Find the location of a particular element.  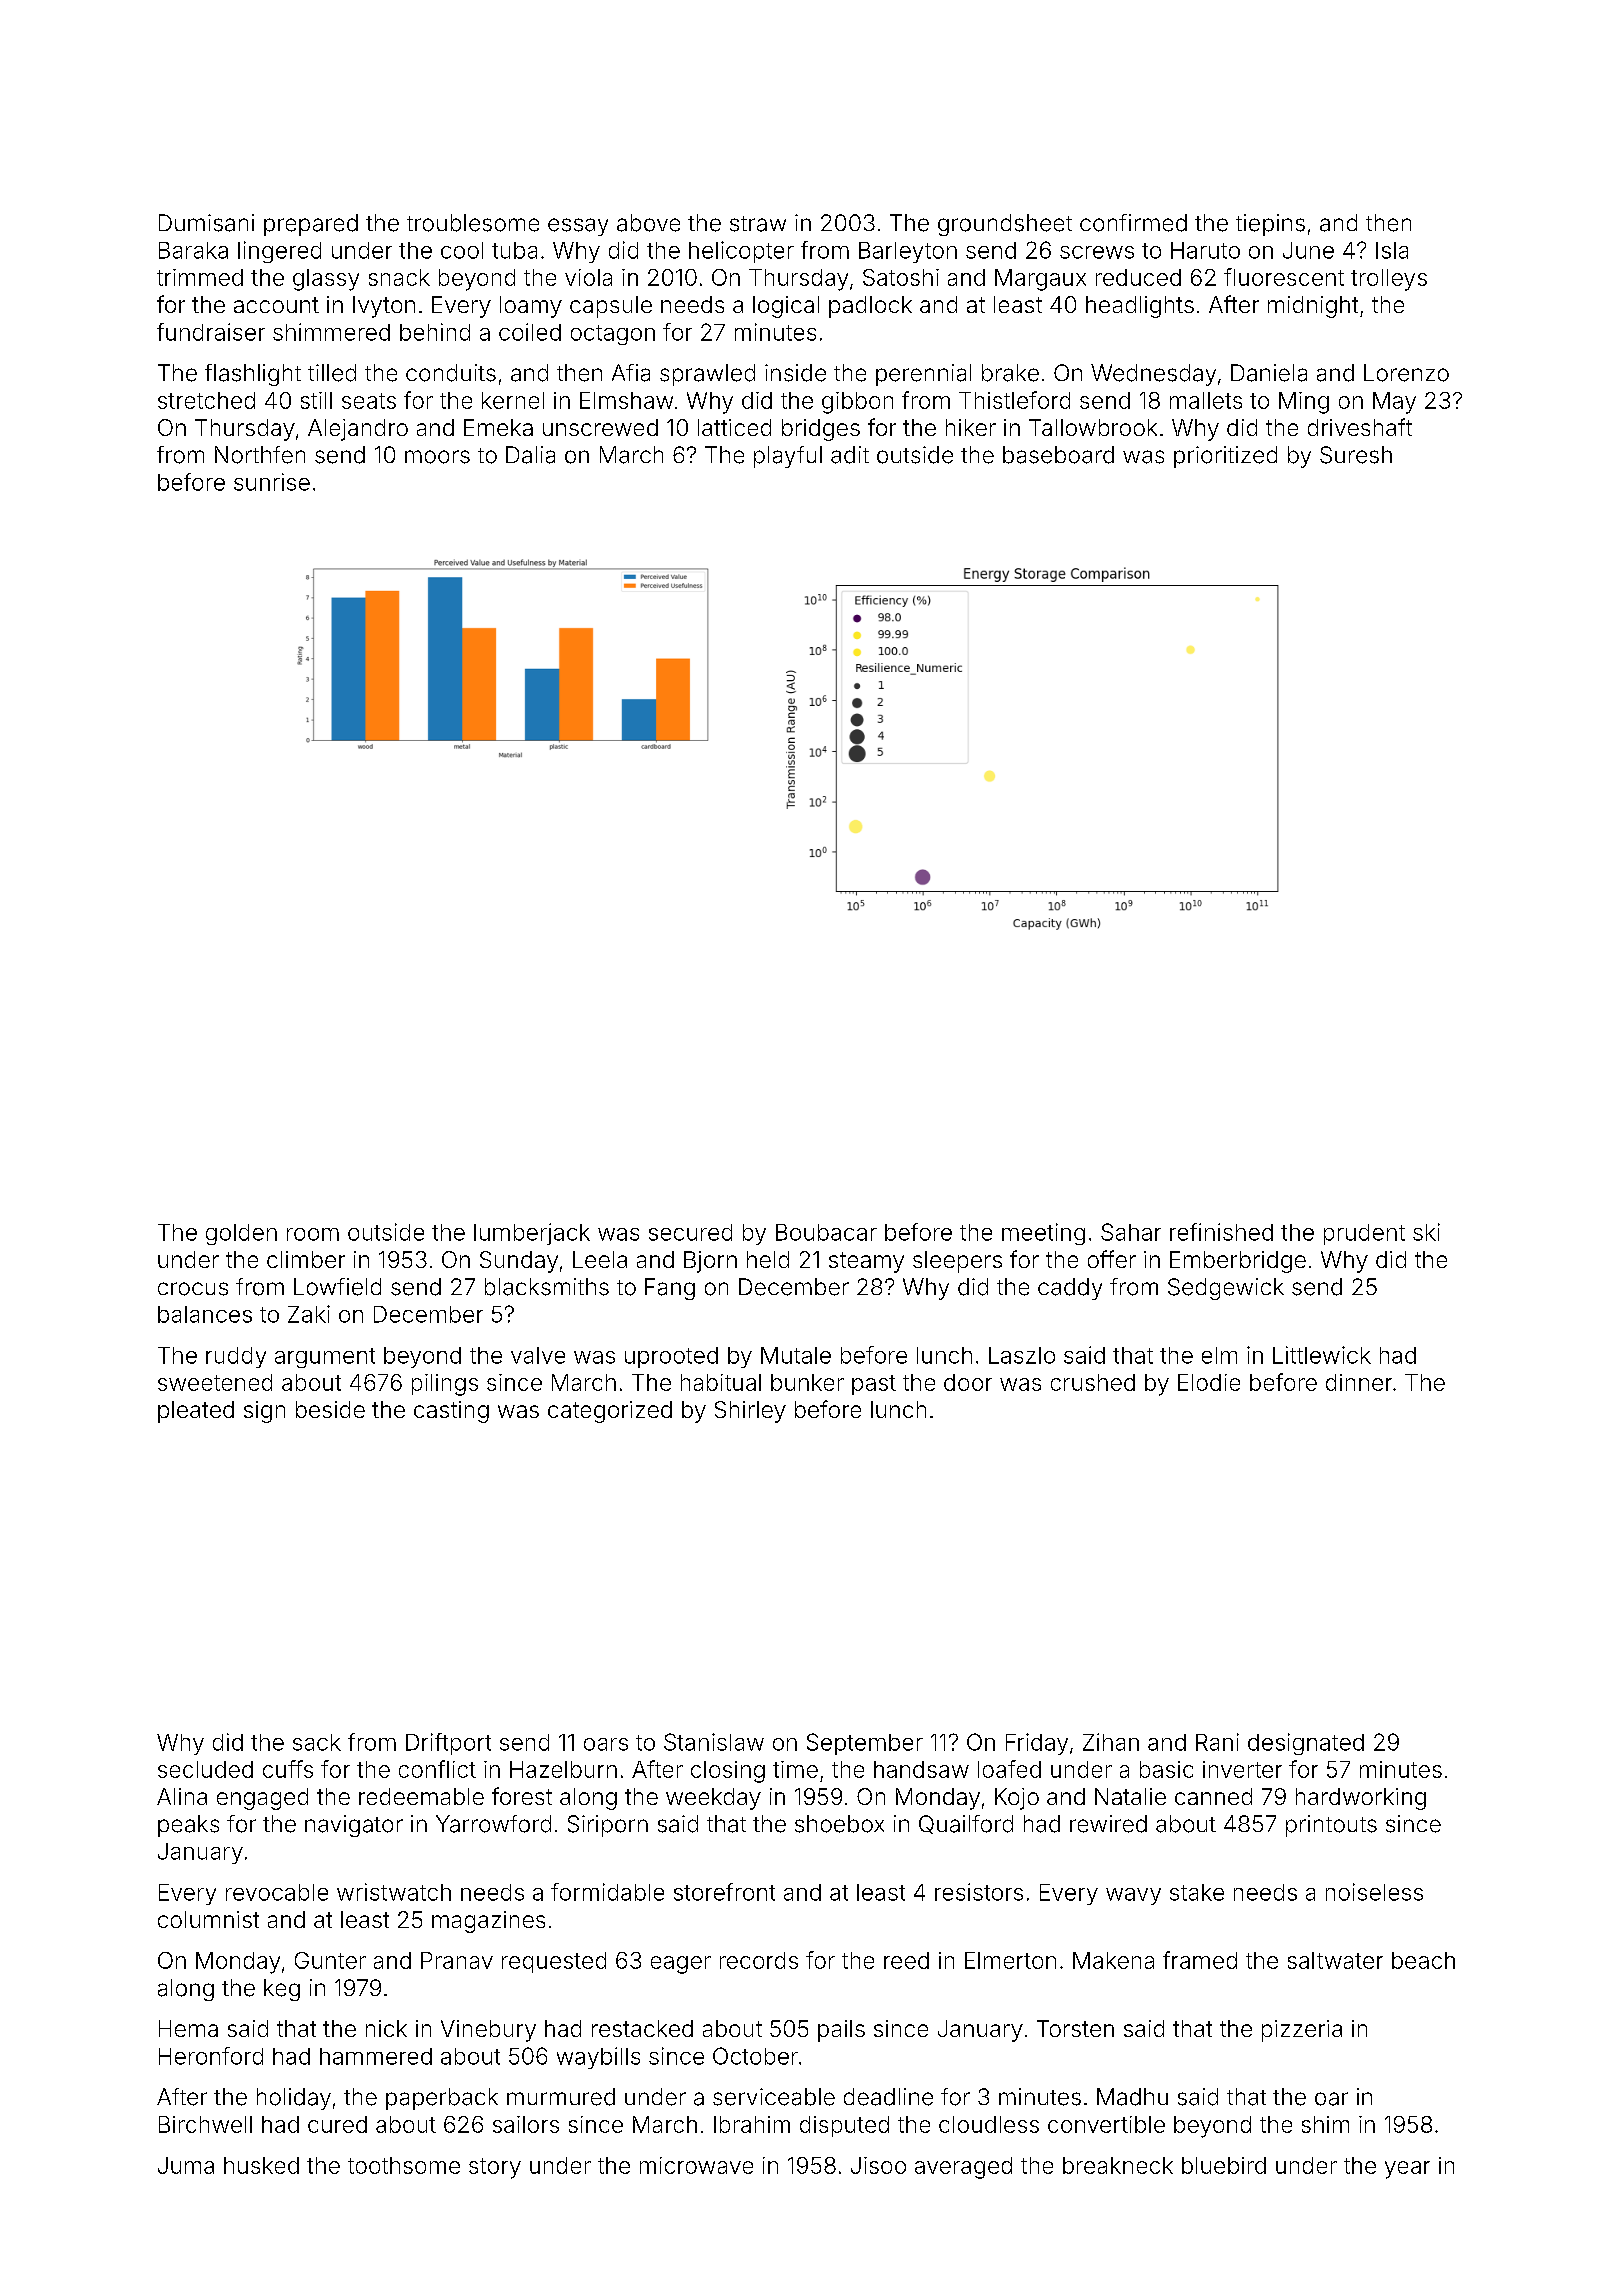

confirmed is located at coordinates (1133, 223).
